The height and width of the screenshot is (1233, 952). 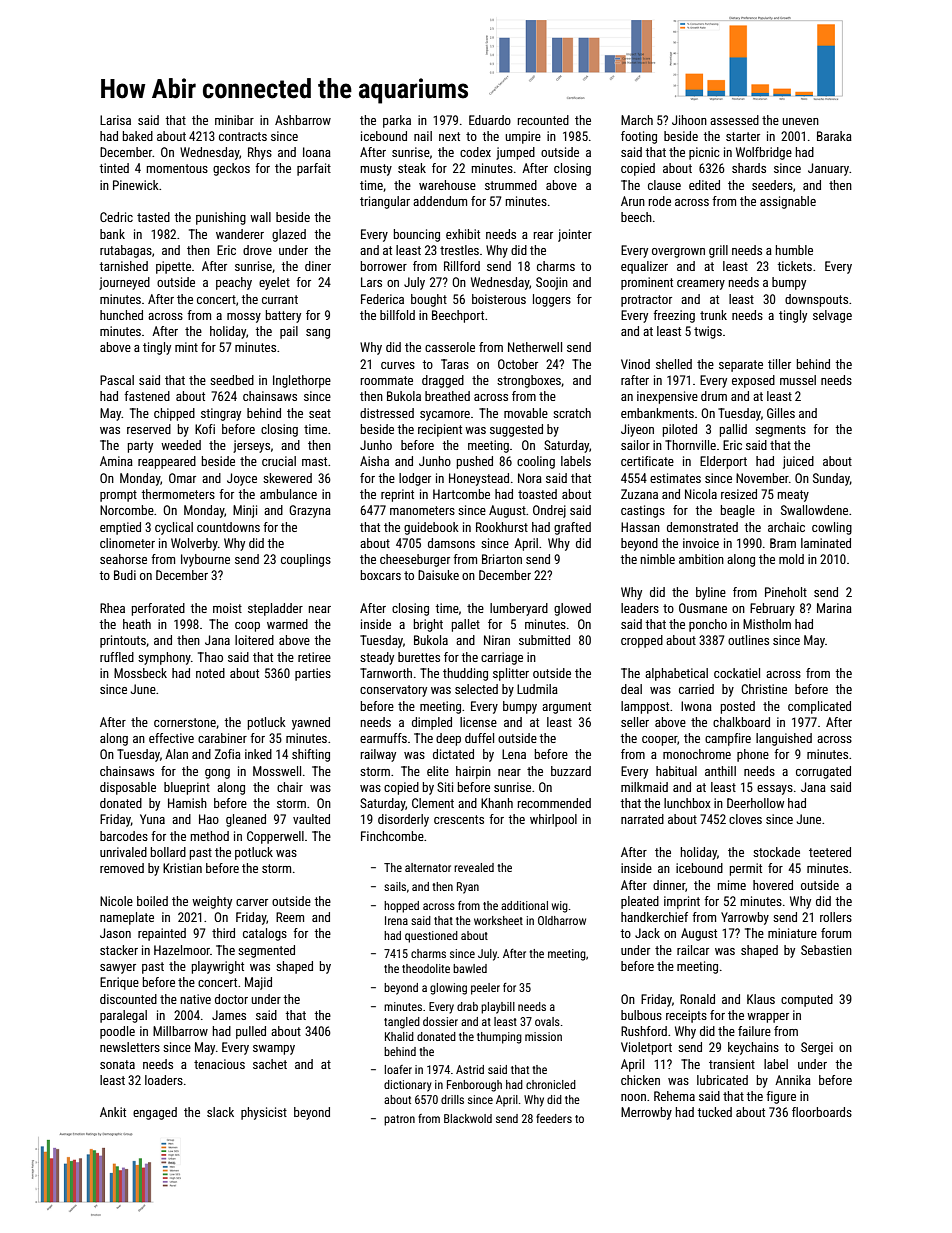 What do you see at coordinates (519, 609) in the screenshot?
I see `lumberyard` at bounding box center [519, 609].
